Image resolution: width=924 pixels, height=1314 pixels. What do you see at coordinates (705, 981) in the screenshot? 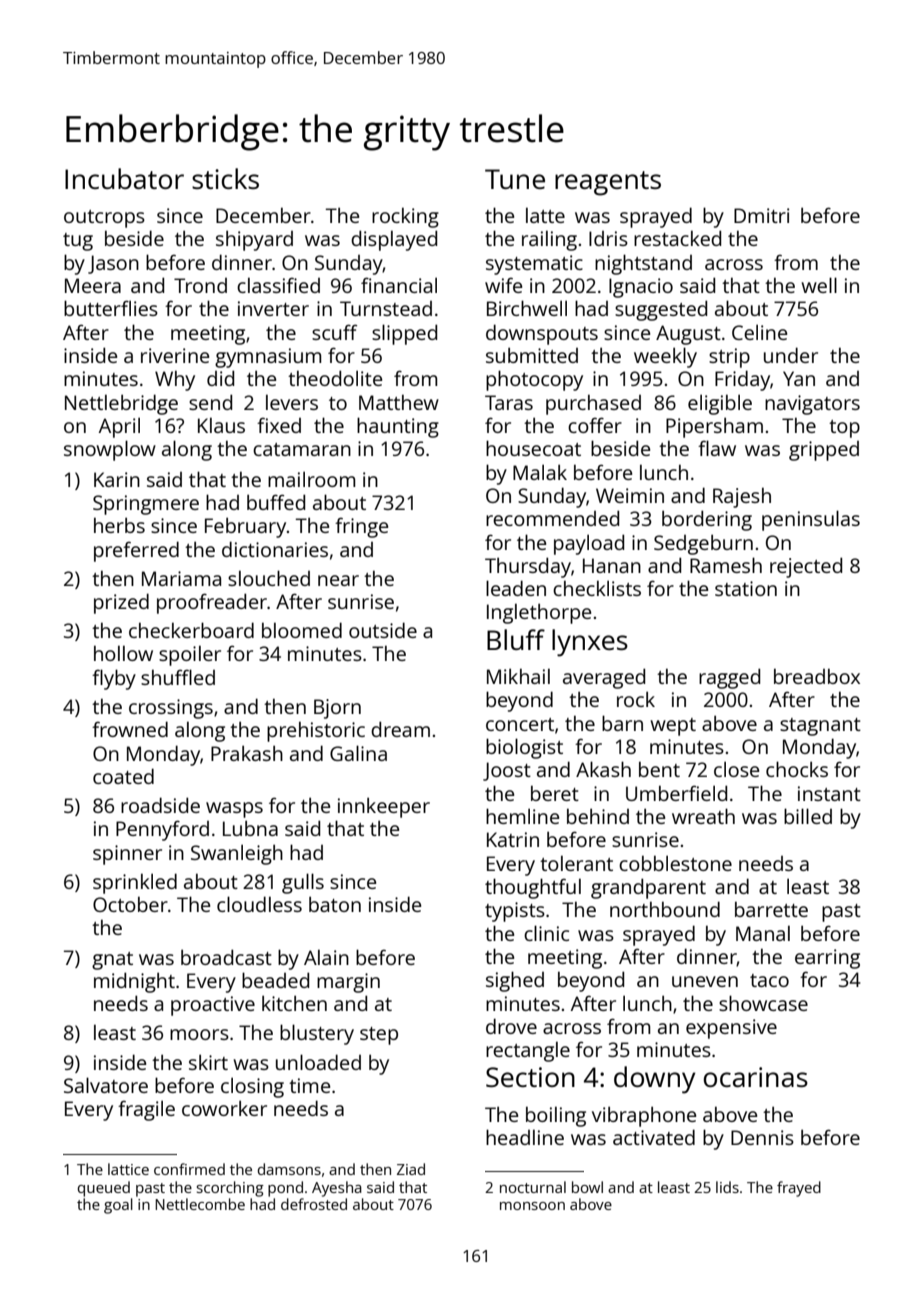
I see `uneven` at bounding box center [705, 981].
